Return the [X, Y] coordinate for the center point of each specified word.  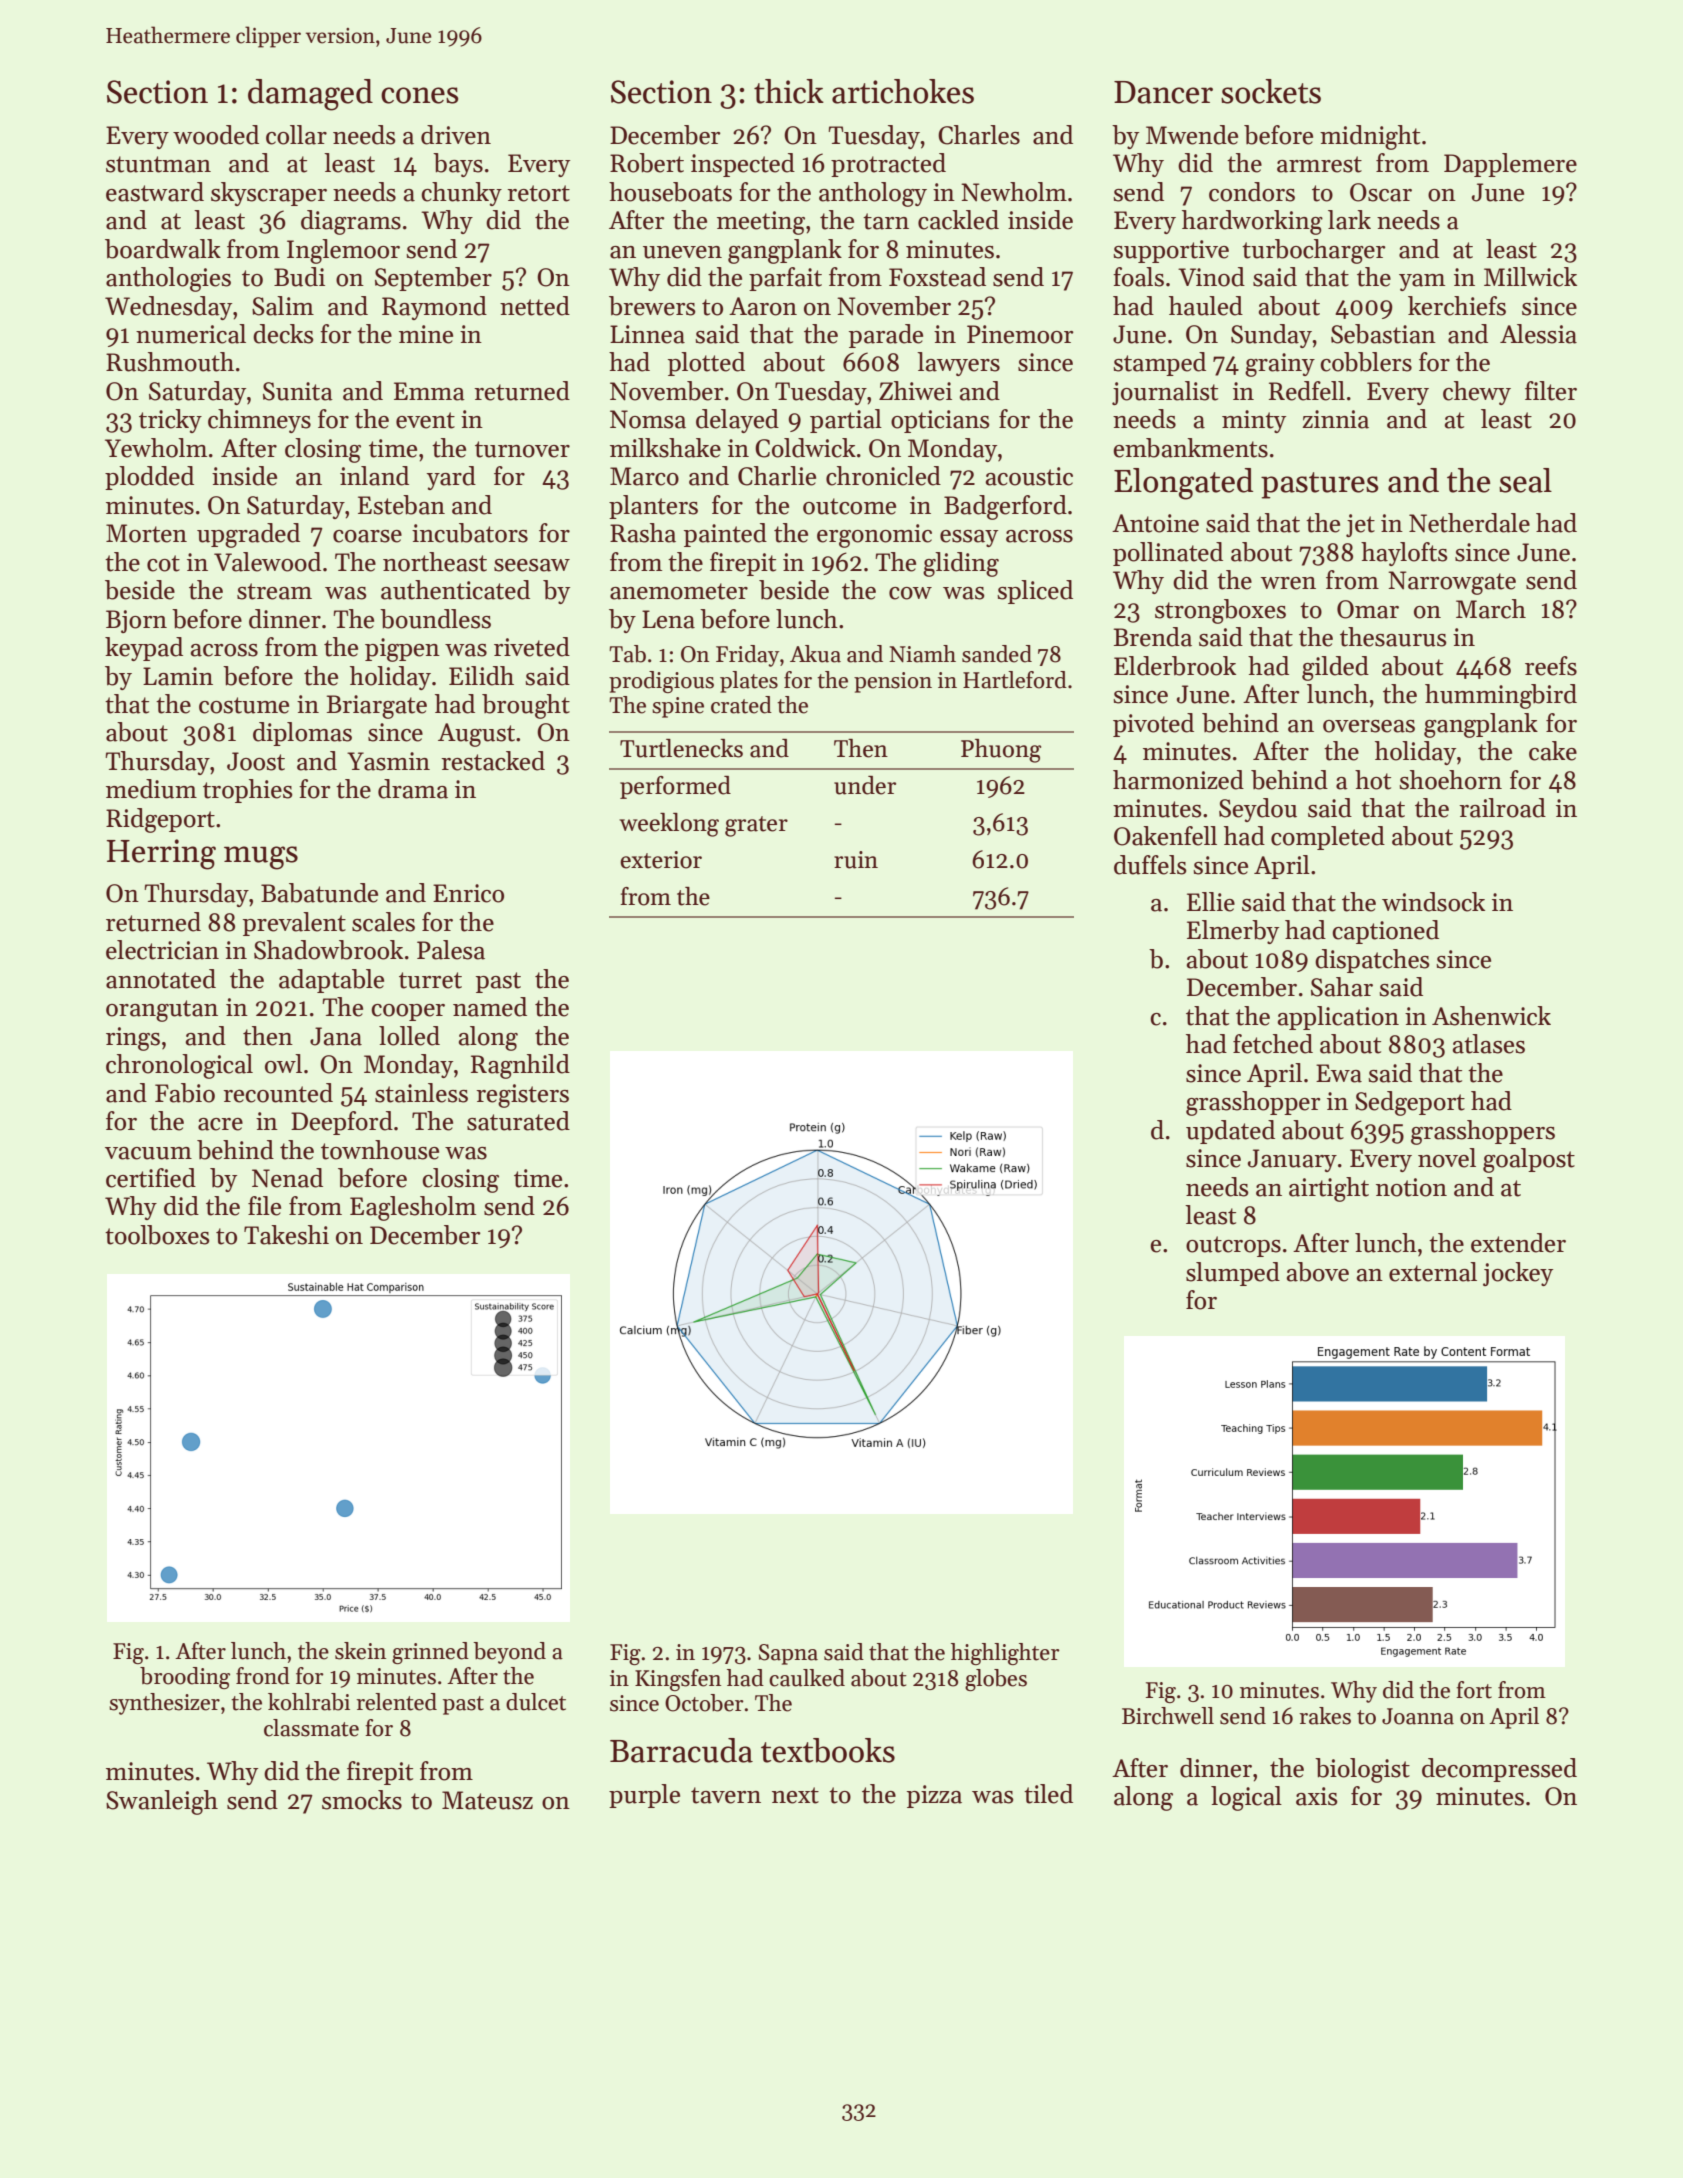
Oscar [1381, 192]
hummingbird [1501, 696]
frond [263, 1676]
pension [893, 682]
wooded [216, 135]
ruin [856, 860]
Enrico [468, 893]
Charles [979, 135]
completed [1328, 838]
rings [133, 1039]
